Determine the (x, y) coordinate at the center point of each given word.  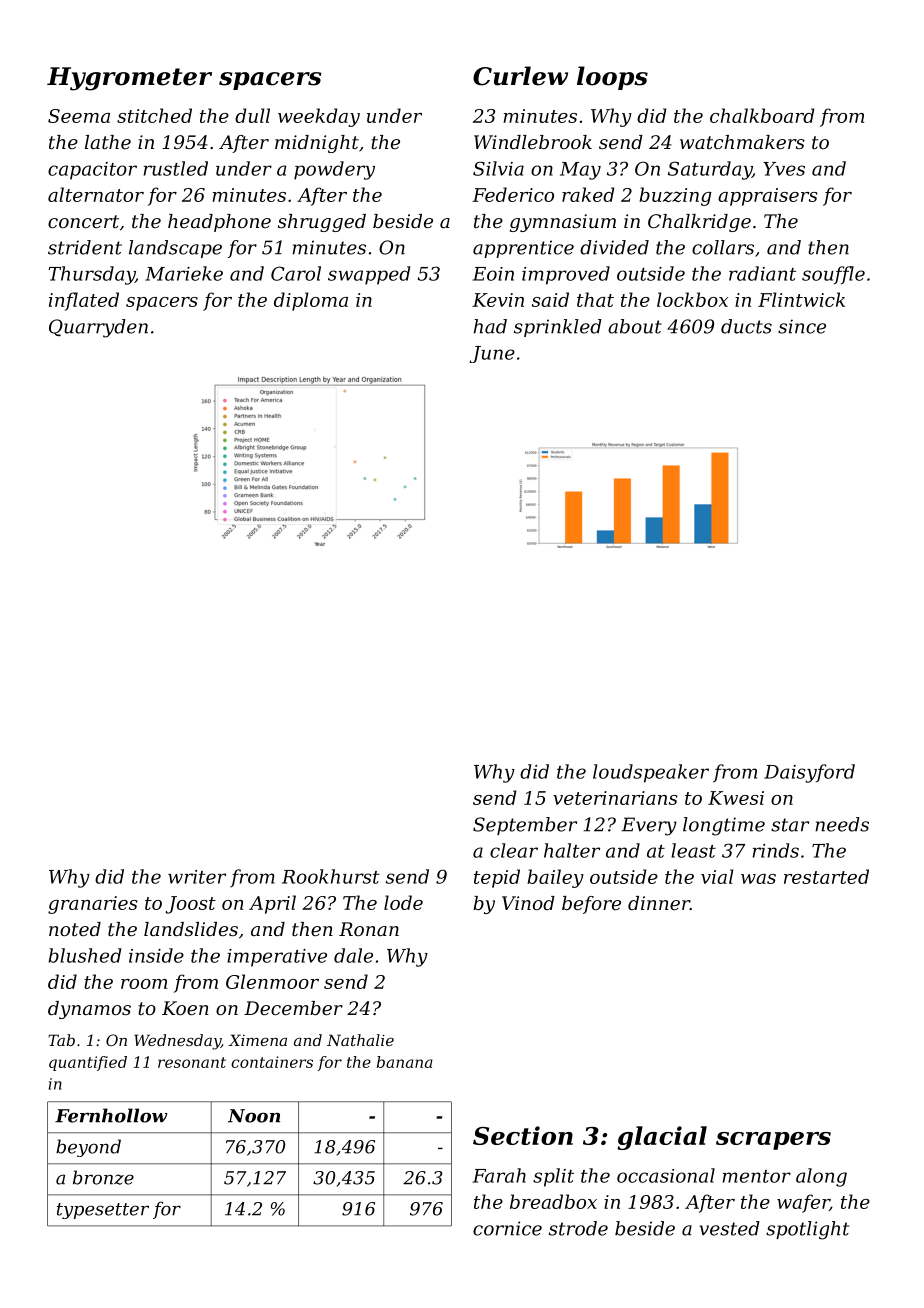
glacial (662, 1138)
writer (197, 877)
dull (252, 115)
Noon (254, 1116)
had (490, 326)
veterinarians (615, 798)
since (802, 326)
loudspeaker (651, 773)
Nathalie (360, 1040)
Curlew (520, 76)
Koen (185, 1008)
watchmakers (742, 142)
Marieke (184, 273)
